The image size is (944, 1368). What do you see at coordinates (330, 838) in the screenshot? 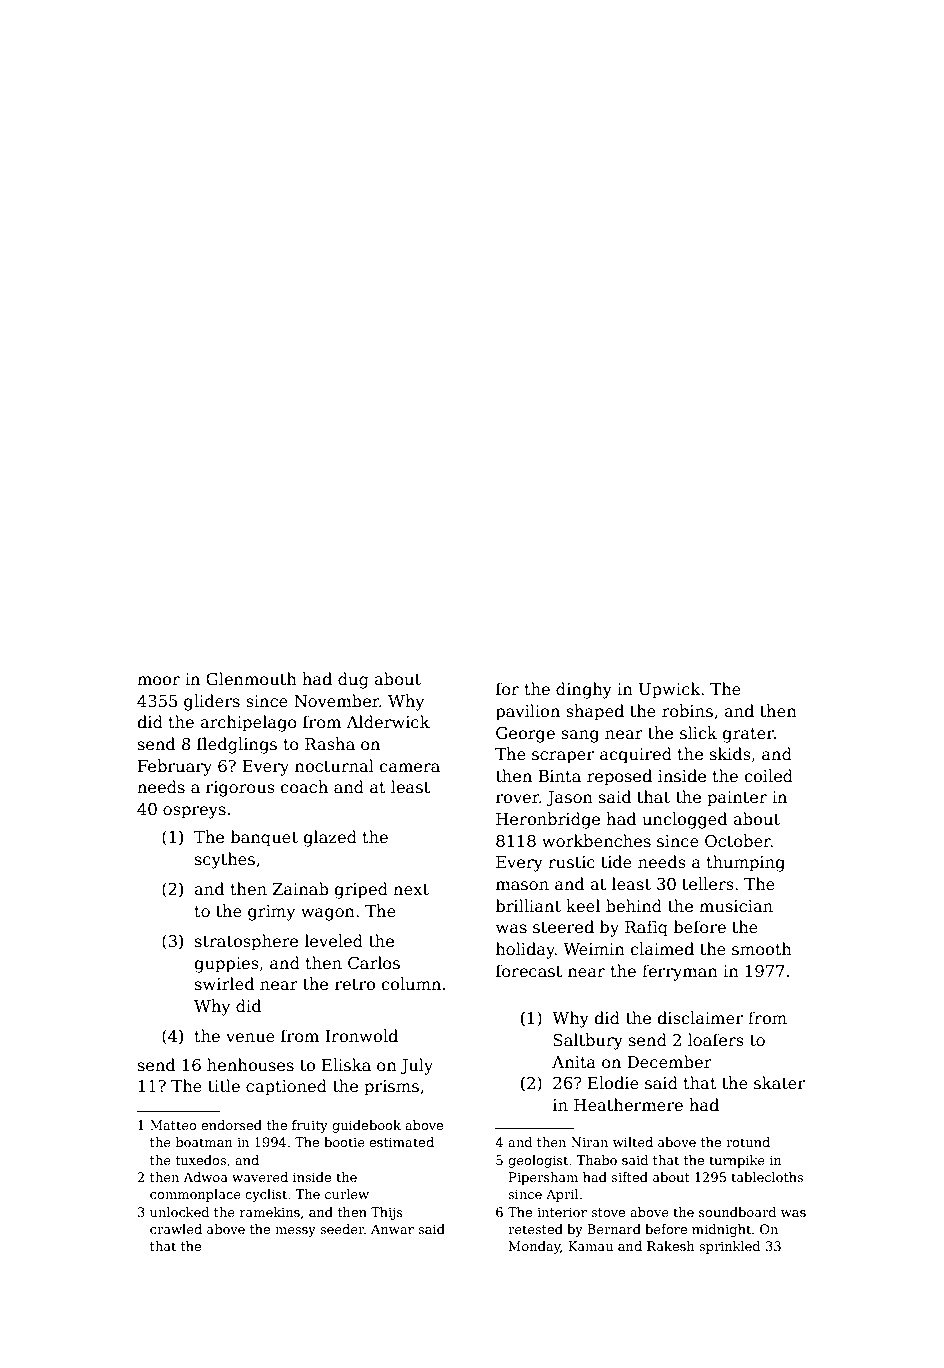
I see `glazed` at bounding box center [330, 838].
